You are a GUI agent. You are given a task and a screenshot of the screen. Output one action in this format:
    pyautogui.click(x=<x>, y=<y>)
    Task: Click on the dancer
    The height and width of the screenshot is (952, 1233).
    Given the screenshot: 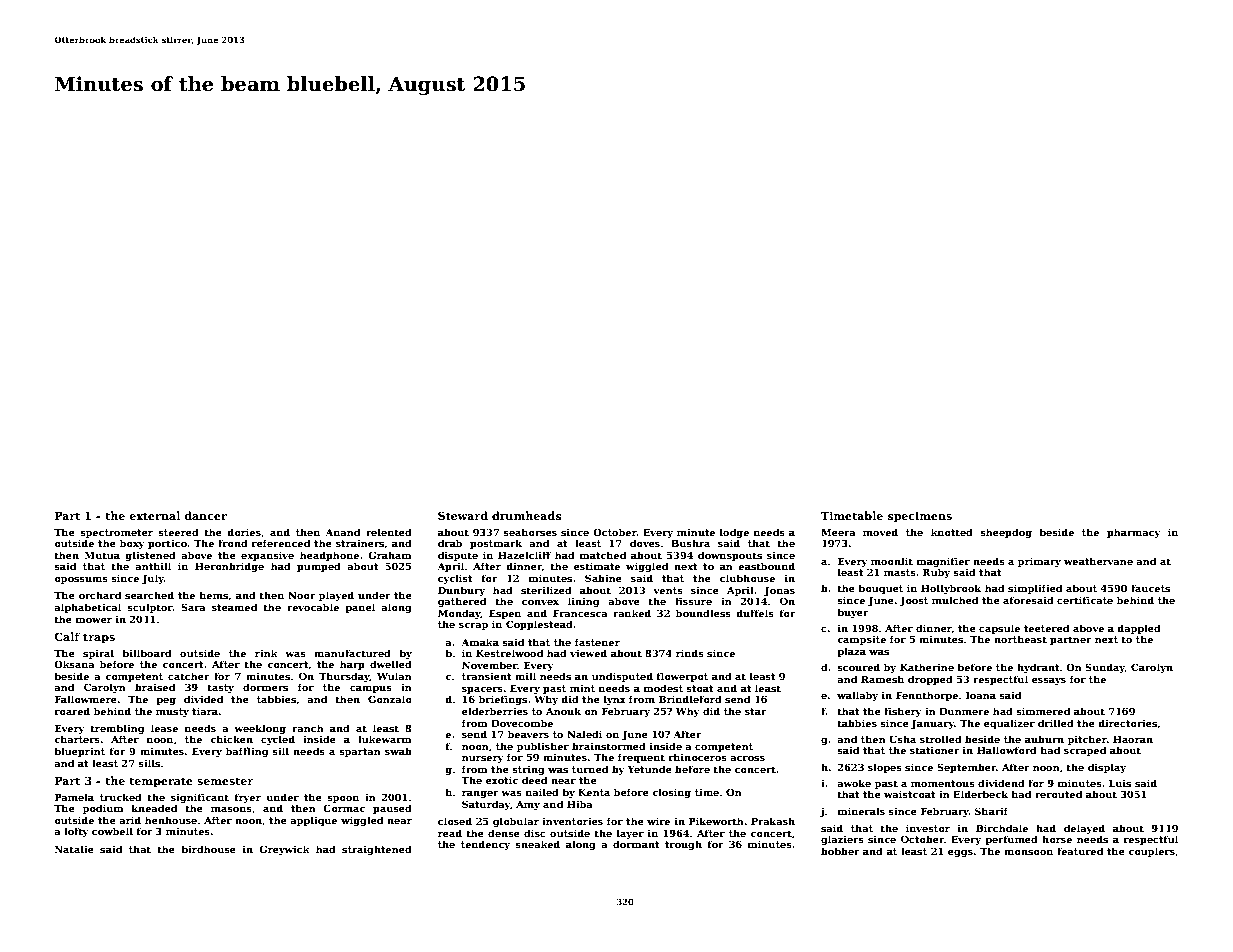 What is the action you would take?
    pyautogui.click(x=205, y=515)
